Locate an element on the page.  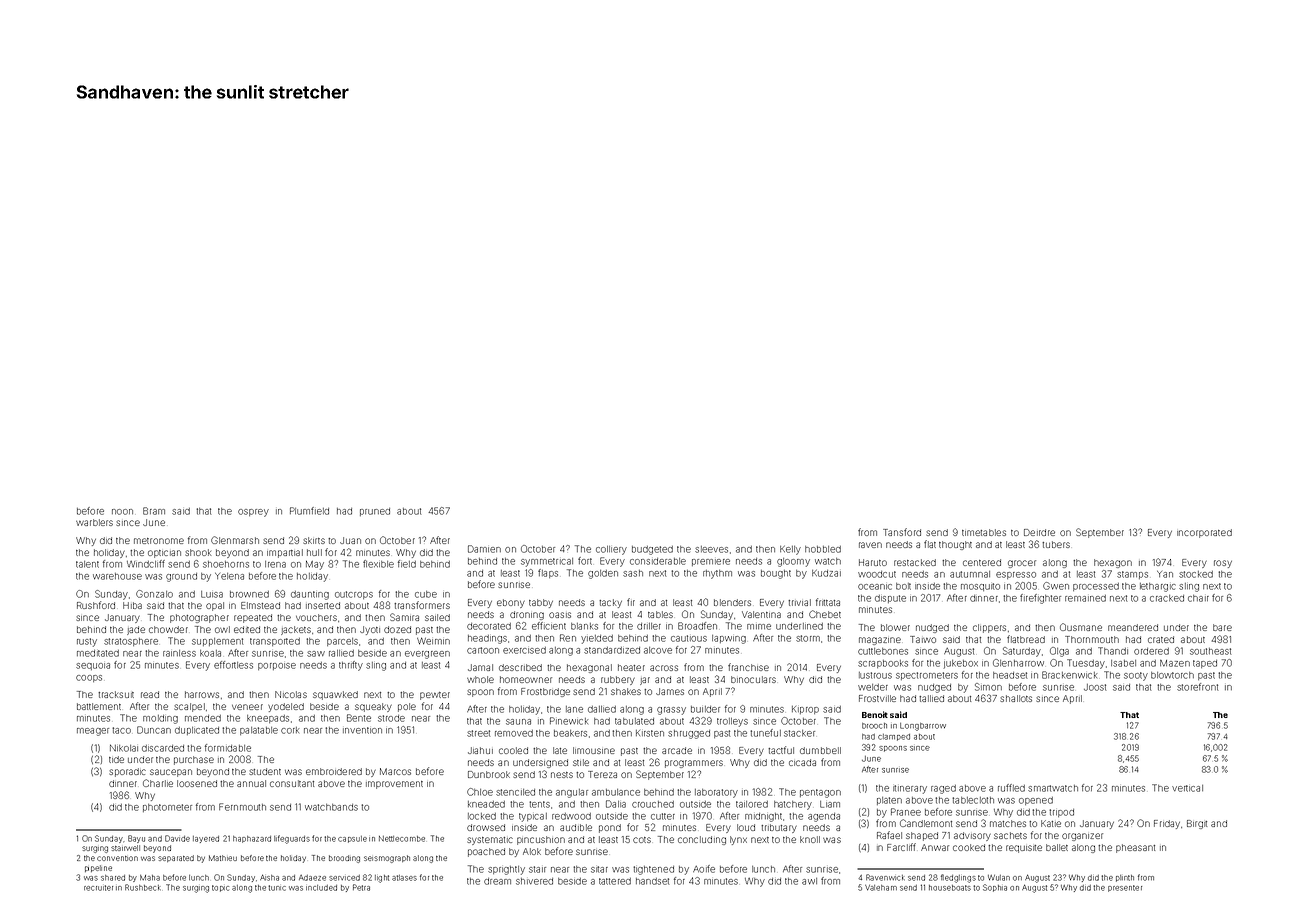
franchise is located at coordinates (748, 667).
